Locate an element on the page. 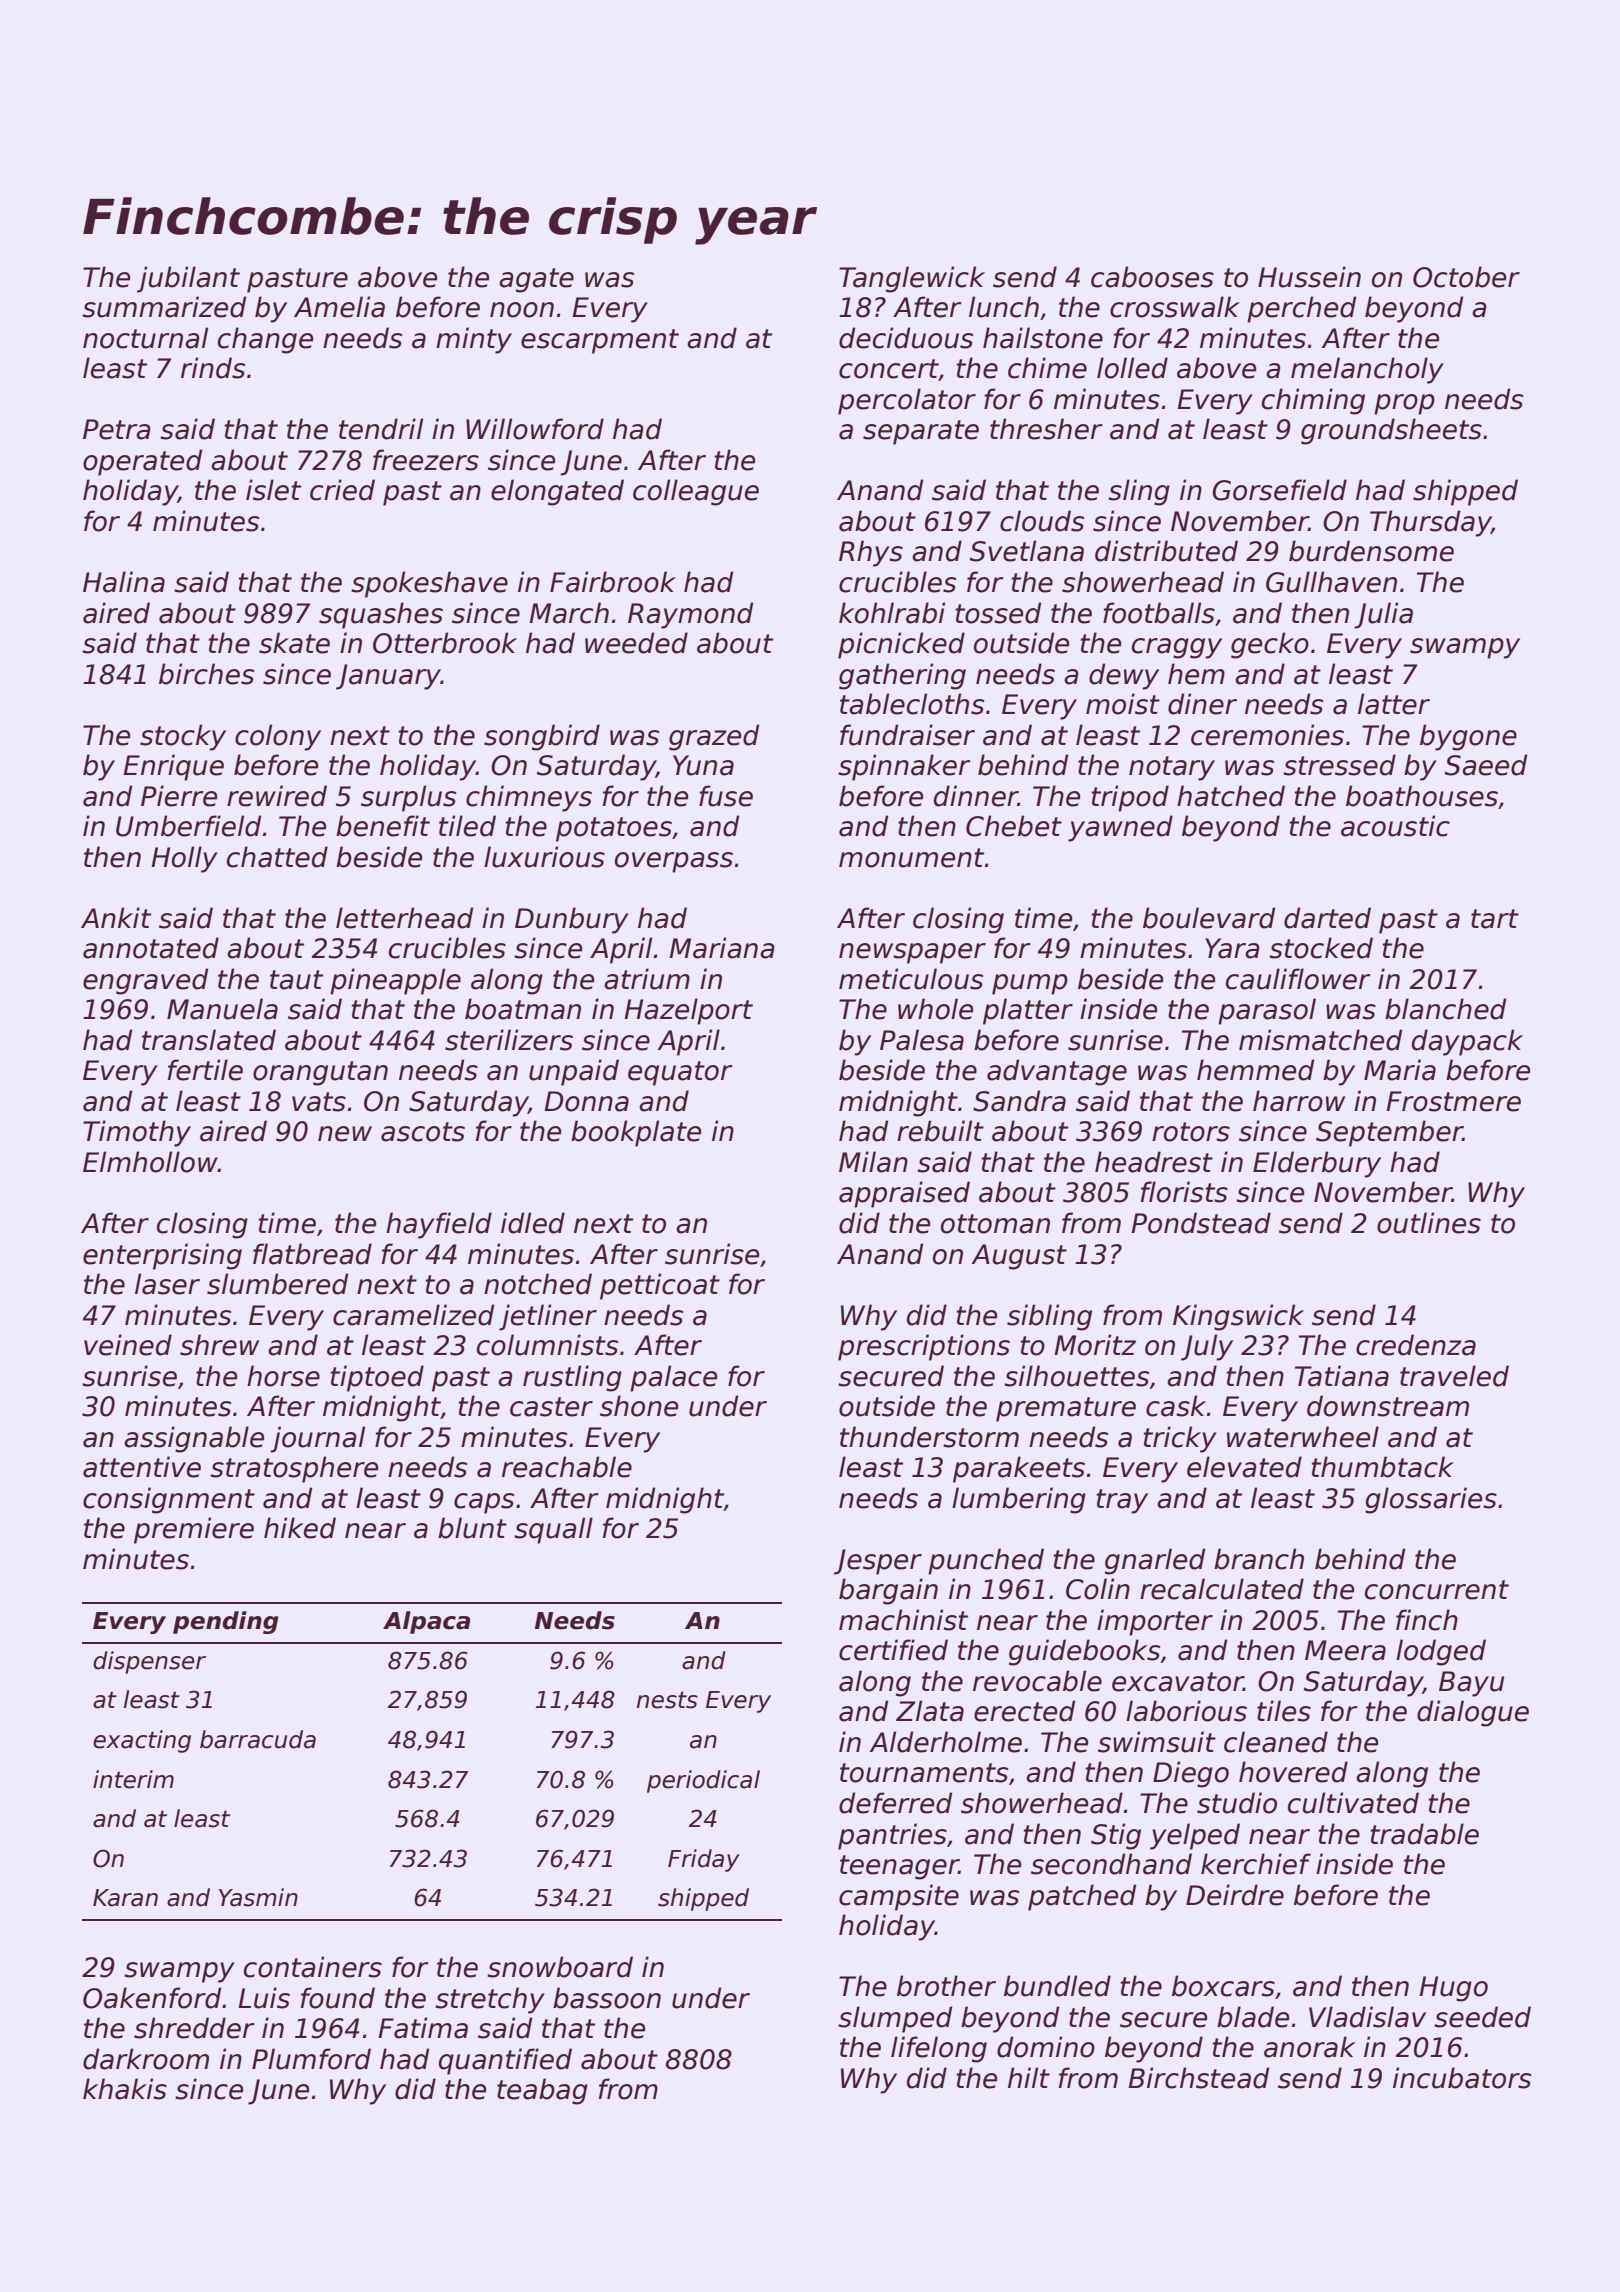 The image size is (1620, 2292). Birchstead is located at coordinates (1198, 2078).
